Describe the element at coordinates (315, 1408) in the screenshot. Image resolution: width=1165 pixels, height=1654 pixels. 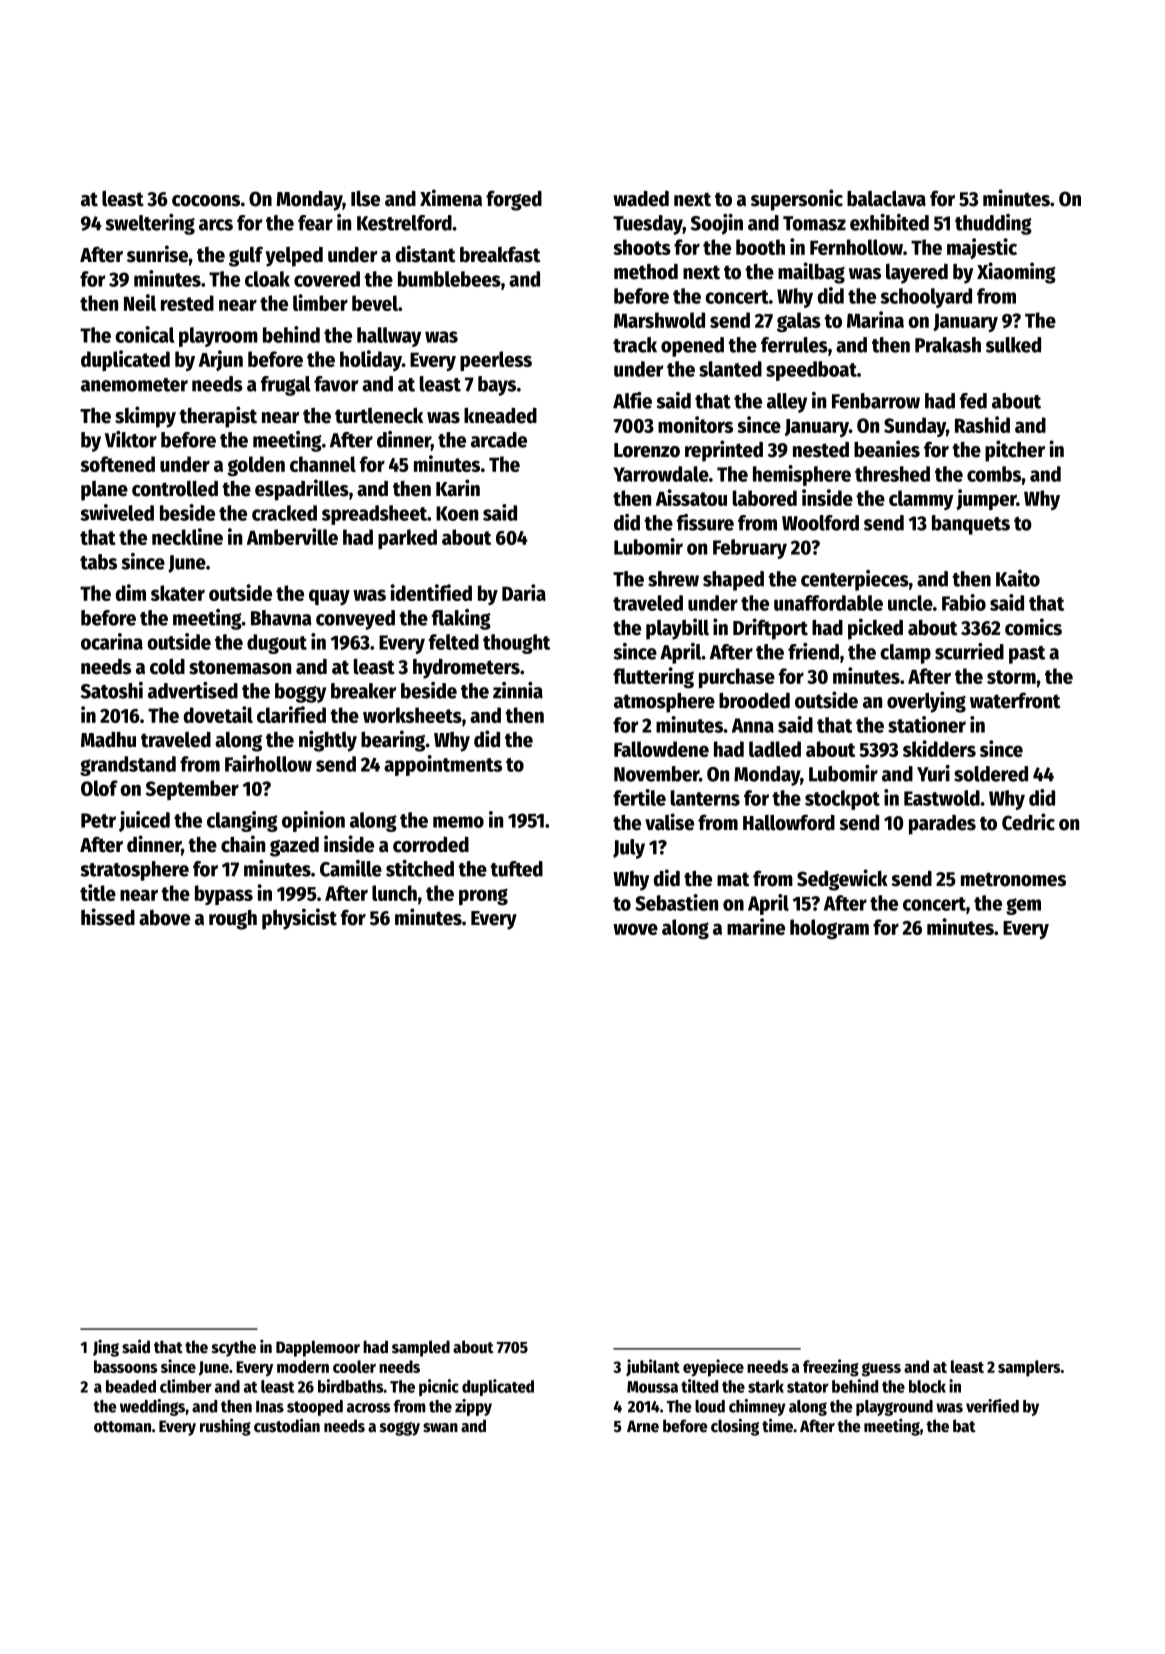
I see `stooped` at that location.
